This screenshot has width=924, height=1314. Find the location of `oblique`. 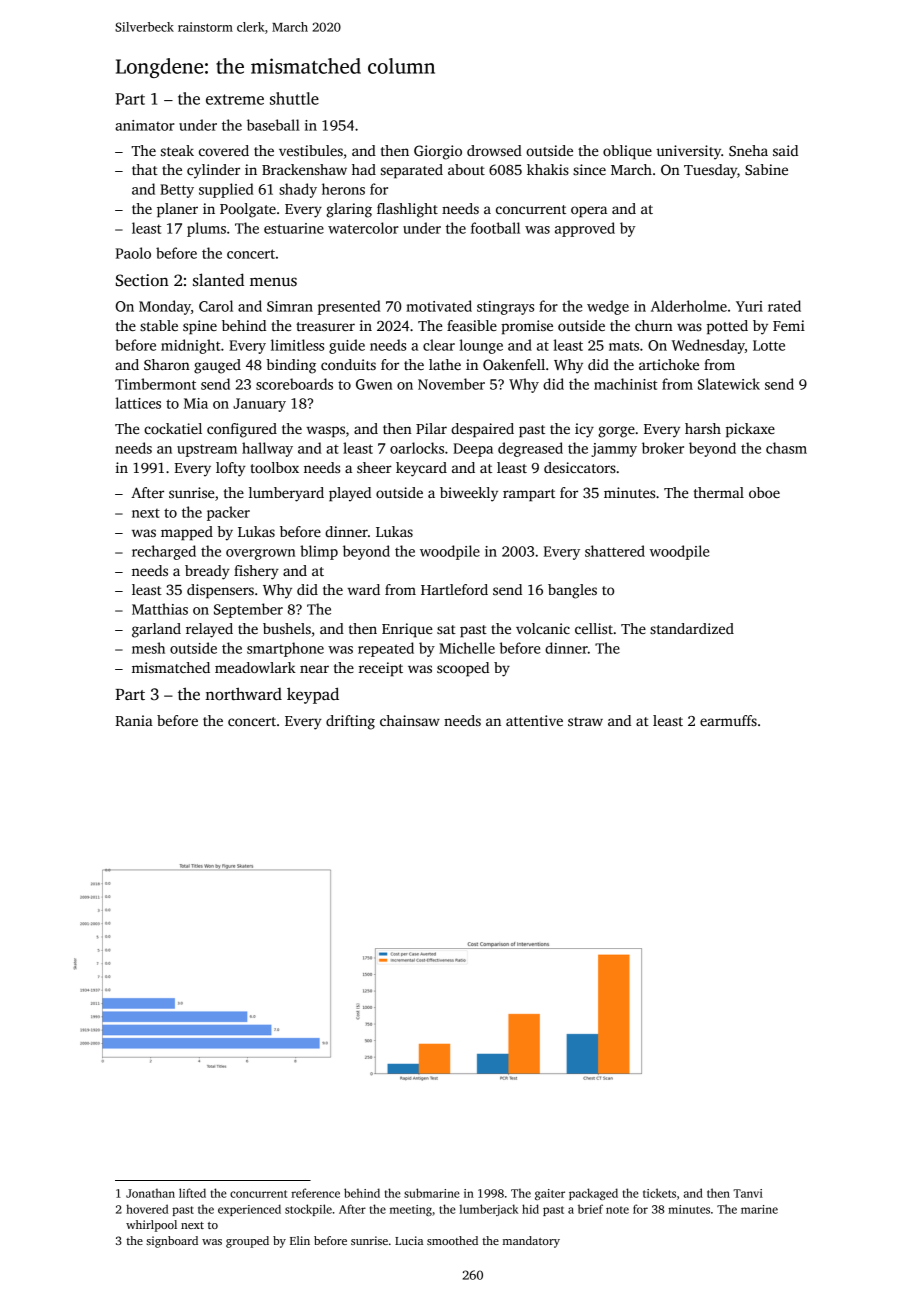

oblique is located at coordinates (627, 152).
